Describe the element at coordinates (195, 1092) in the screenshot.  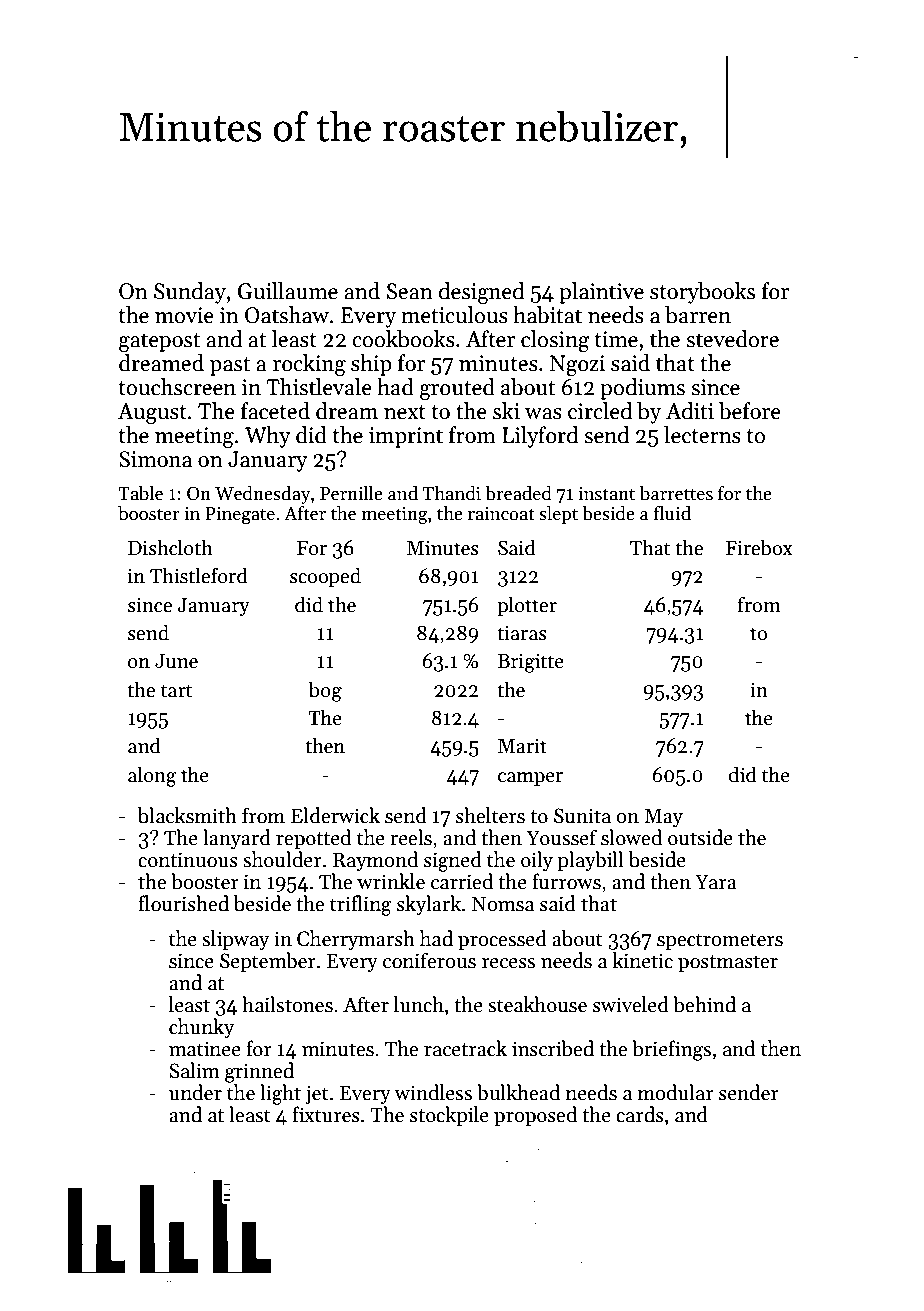
I see `under` at that location.
